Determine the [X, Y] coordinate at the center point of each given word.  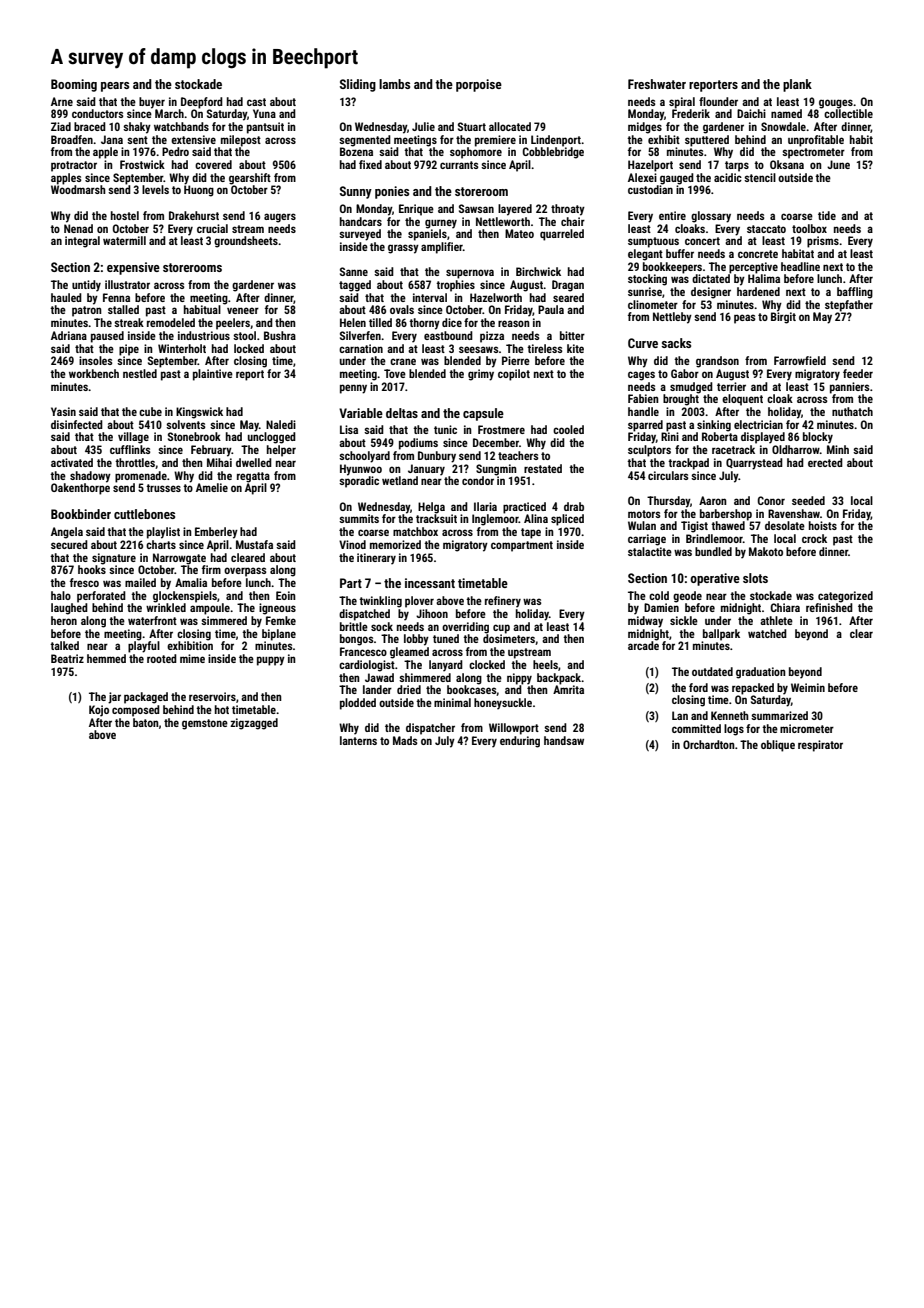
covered [213, 164]
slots [755, 578]
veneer [243, 310]
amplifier [442, 248]
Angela [67, 533]
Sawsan [476, 208]
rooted [162, 658]
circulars [668, 475]
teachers [518, 455]
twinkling [380, 602]
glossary [711, 217]
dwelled [254, 462]
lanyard [446, 666]
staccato [766, 229]
